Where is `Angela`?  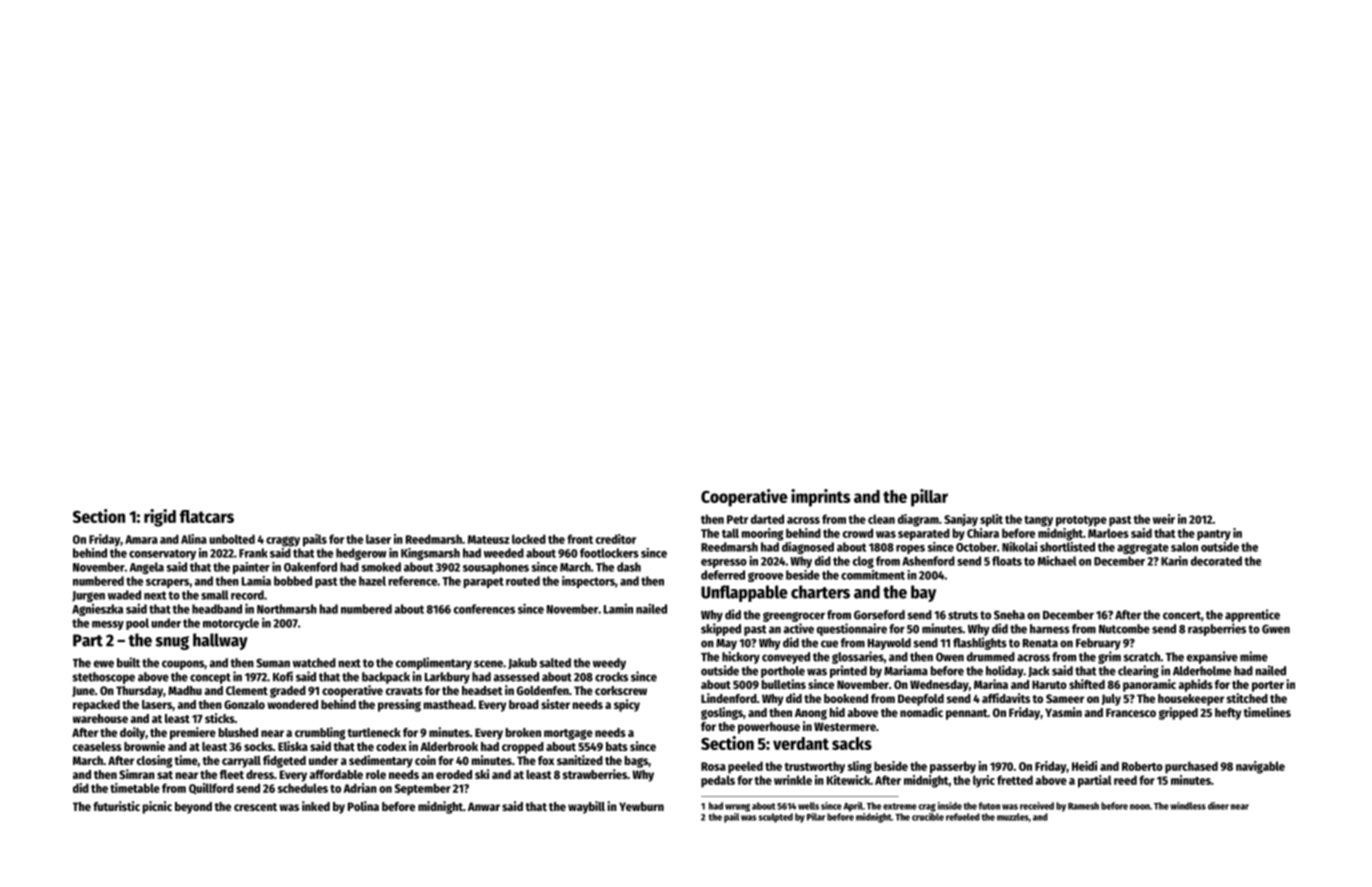
Angela is located at coordinates (147, 568).
